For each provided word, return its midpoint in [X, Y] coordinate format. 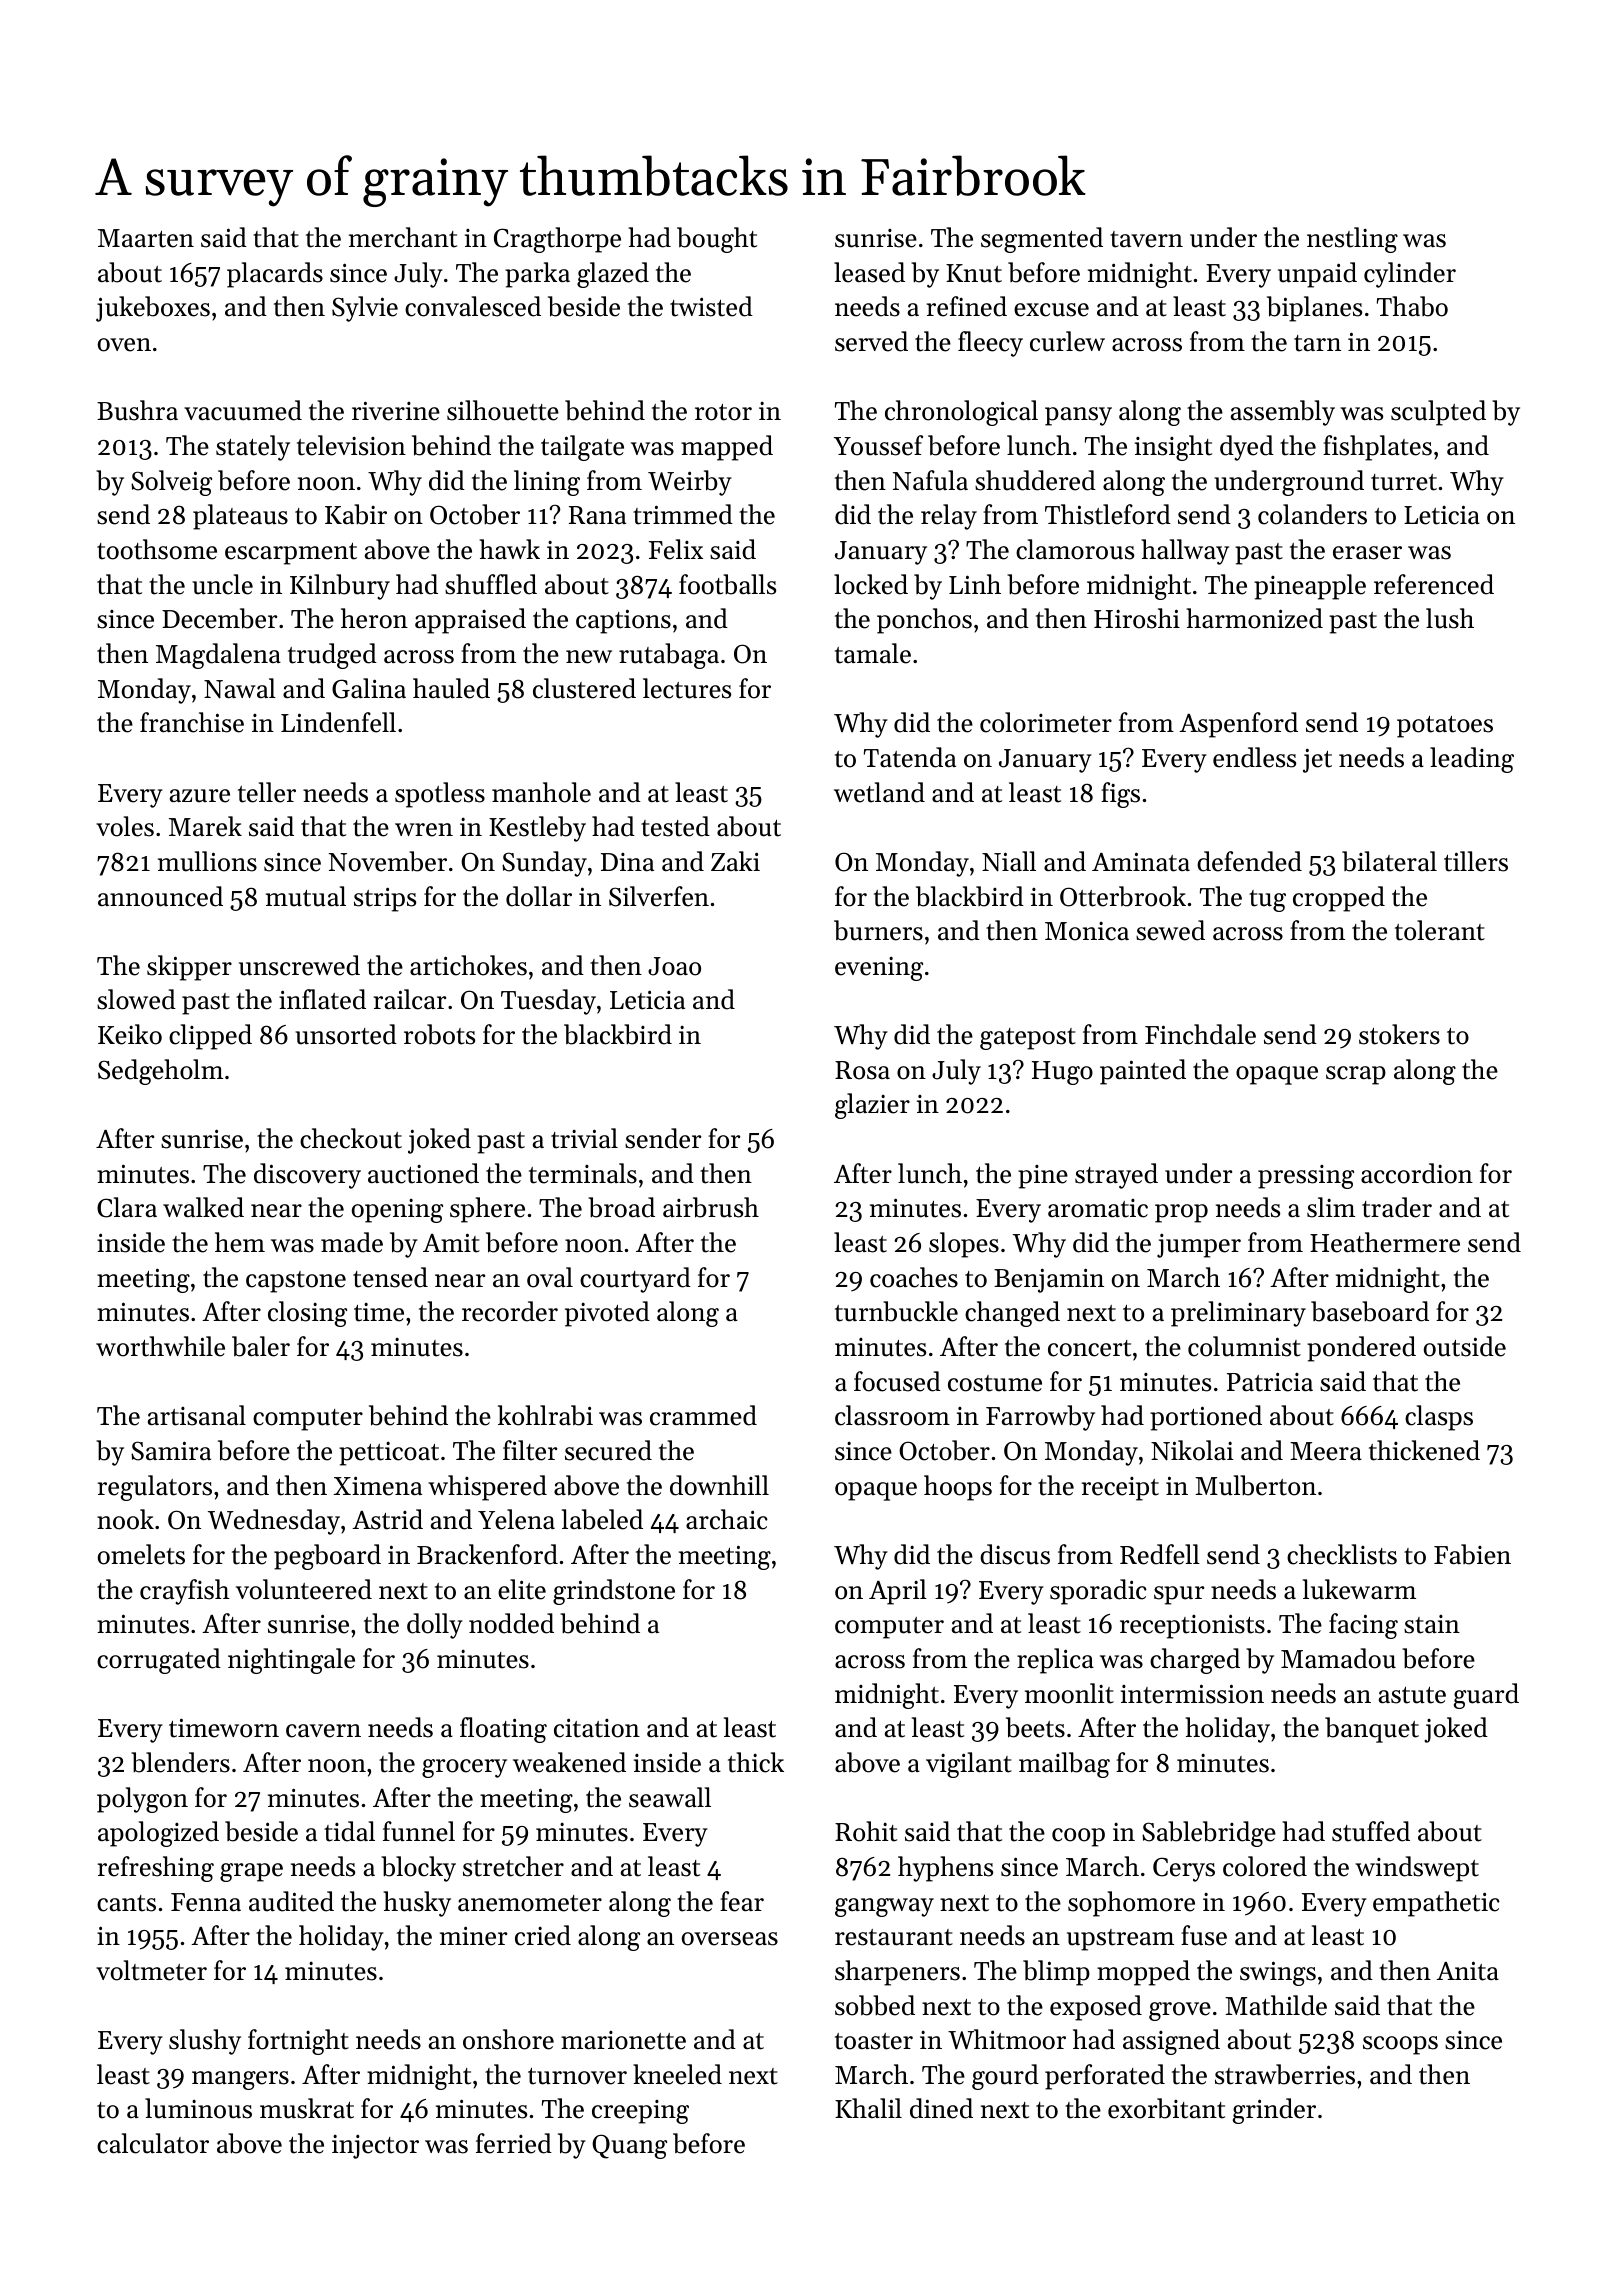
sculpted [1438, 413]
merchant [403, 237]
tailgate [582, 448]
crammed [703, 1415]
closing [307, 1314]
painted [1143, 1072]
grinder [1274, 2111]
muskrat [307, 2108]
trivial [584, 1138]
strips [385, 899]
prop [1181, 1213]
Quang [629, 2146]
